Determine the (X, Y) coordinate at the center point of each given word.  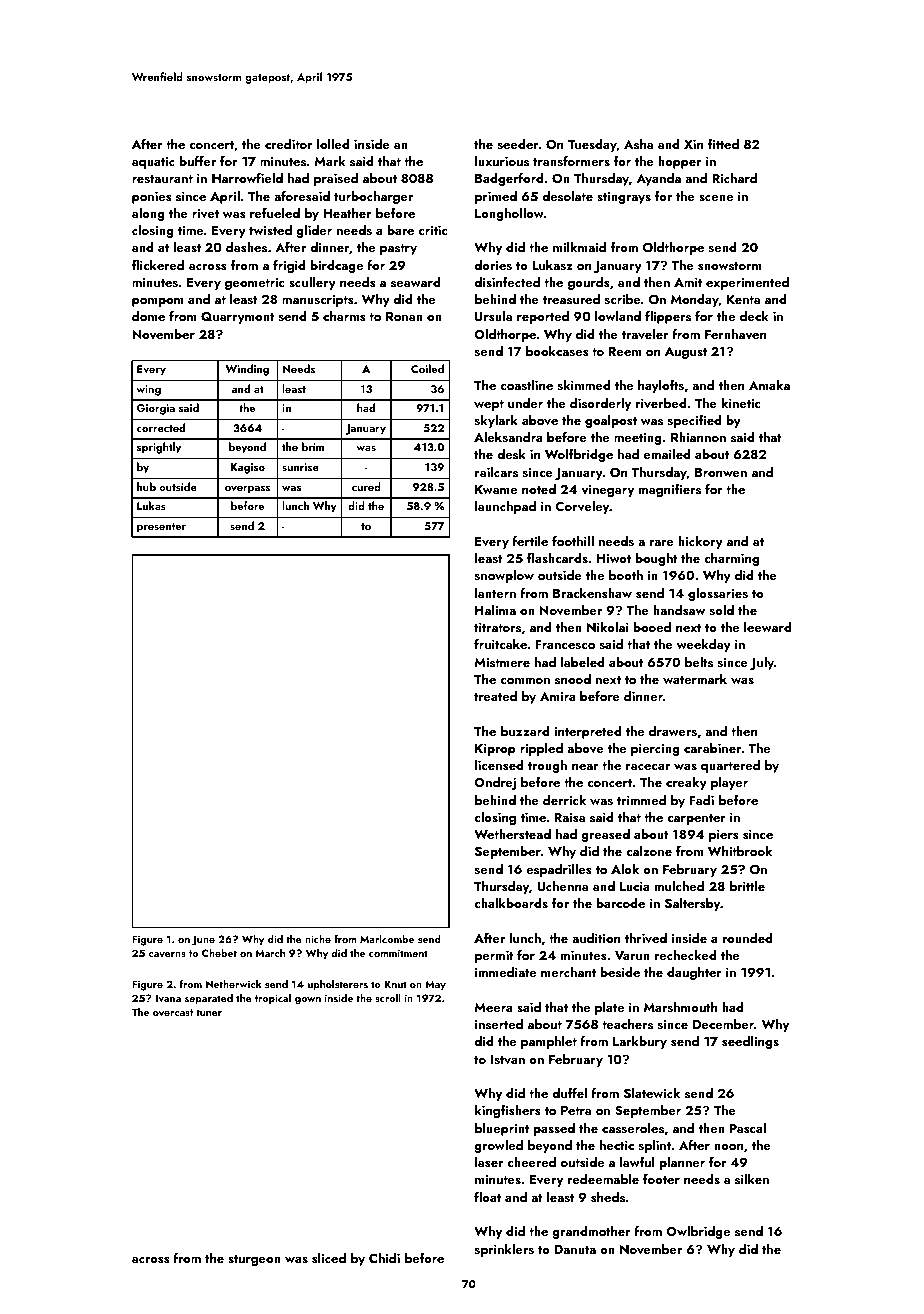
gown (308, 1001)
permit (494, 957)
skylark (496, 421)
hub (146, 486)
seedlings (750, 1042)
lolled (333, 144)
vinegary (607, 491)
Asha (638, 144)
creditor (289, 144)
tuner (209, 1012)
